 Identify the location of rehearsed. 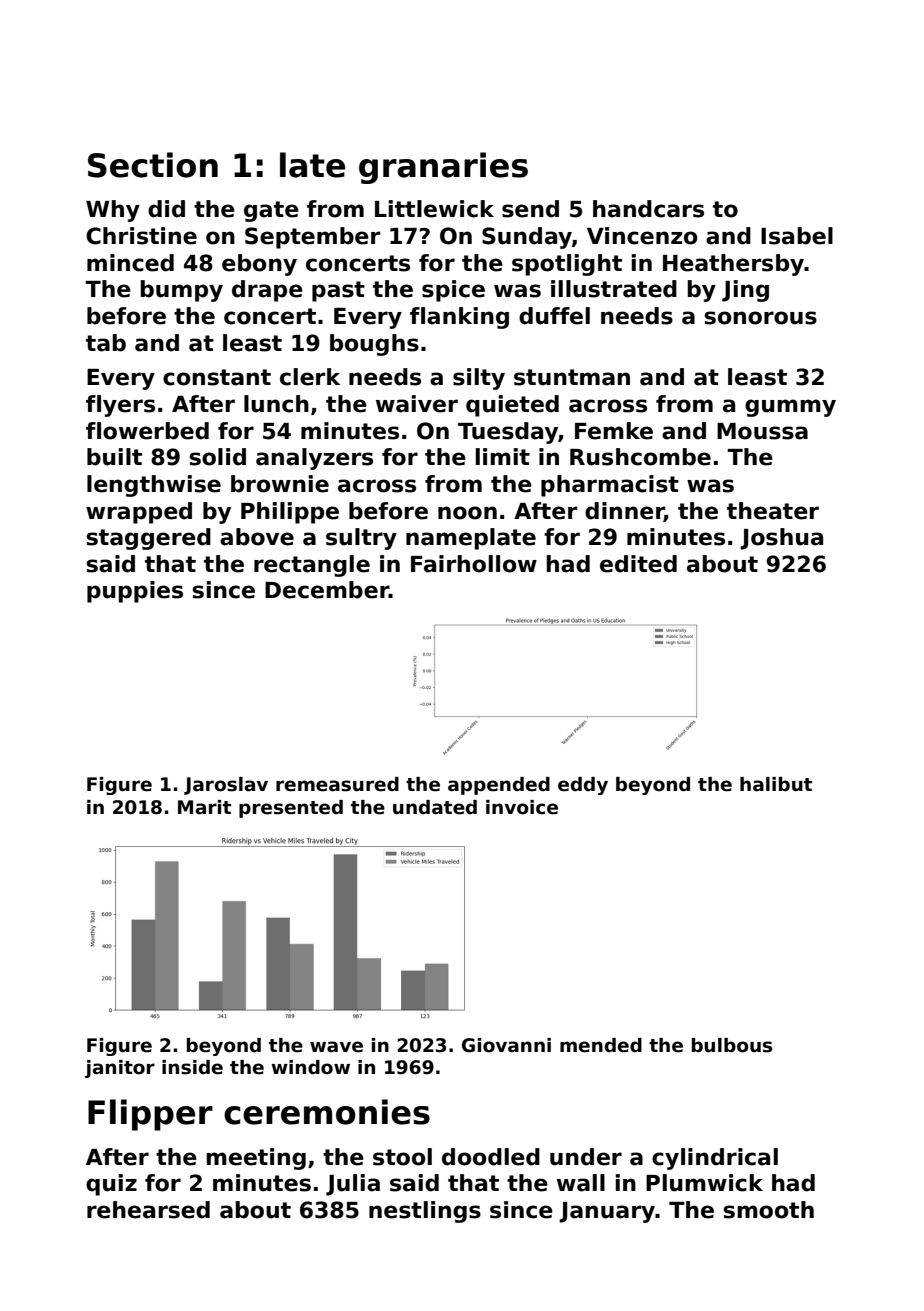
(148, 1210).
